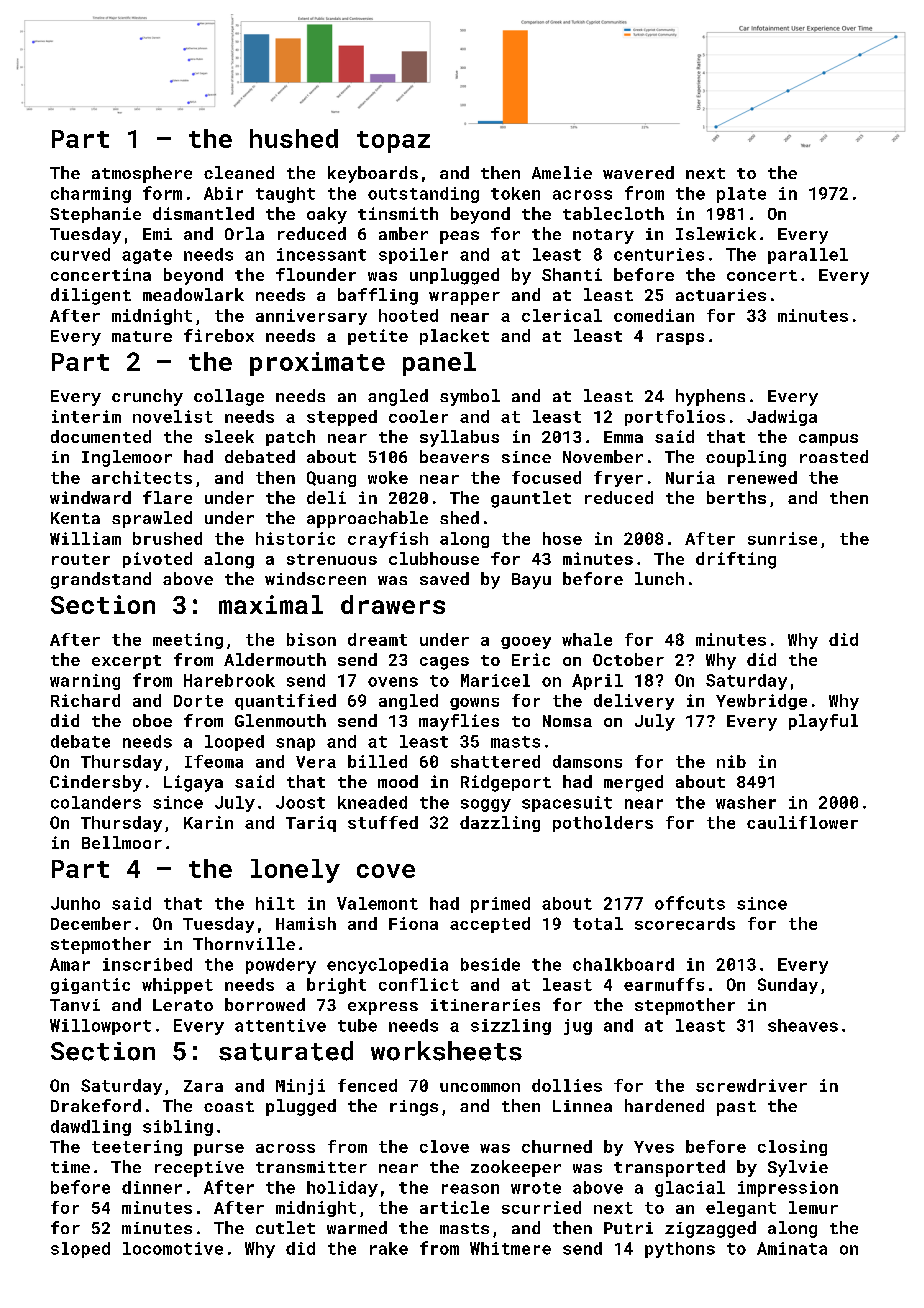 The width and height of the screenshot is (924, 1308). I want to click on plate, so click(741, 195).
